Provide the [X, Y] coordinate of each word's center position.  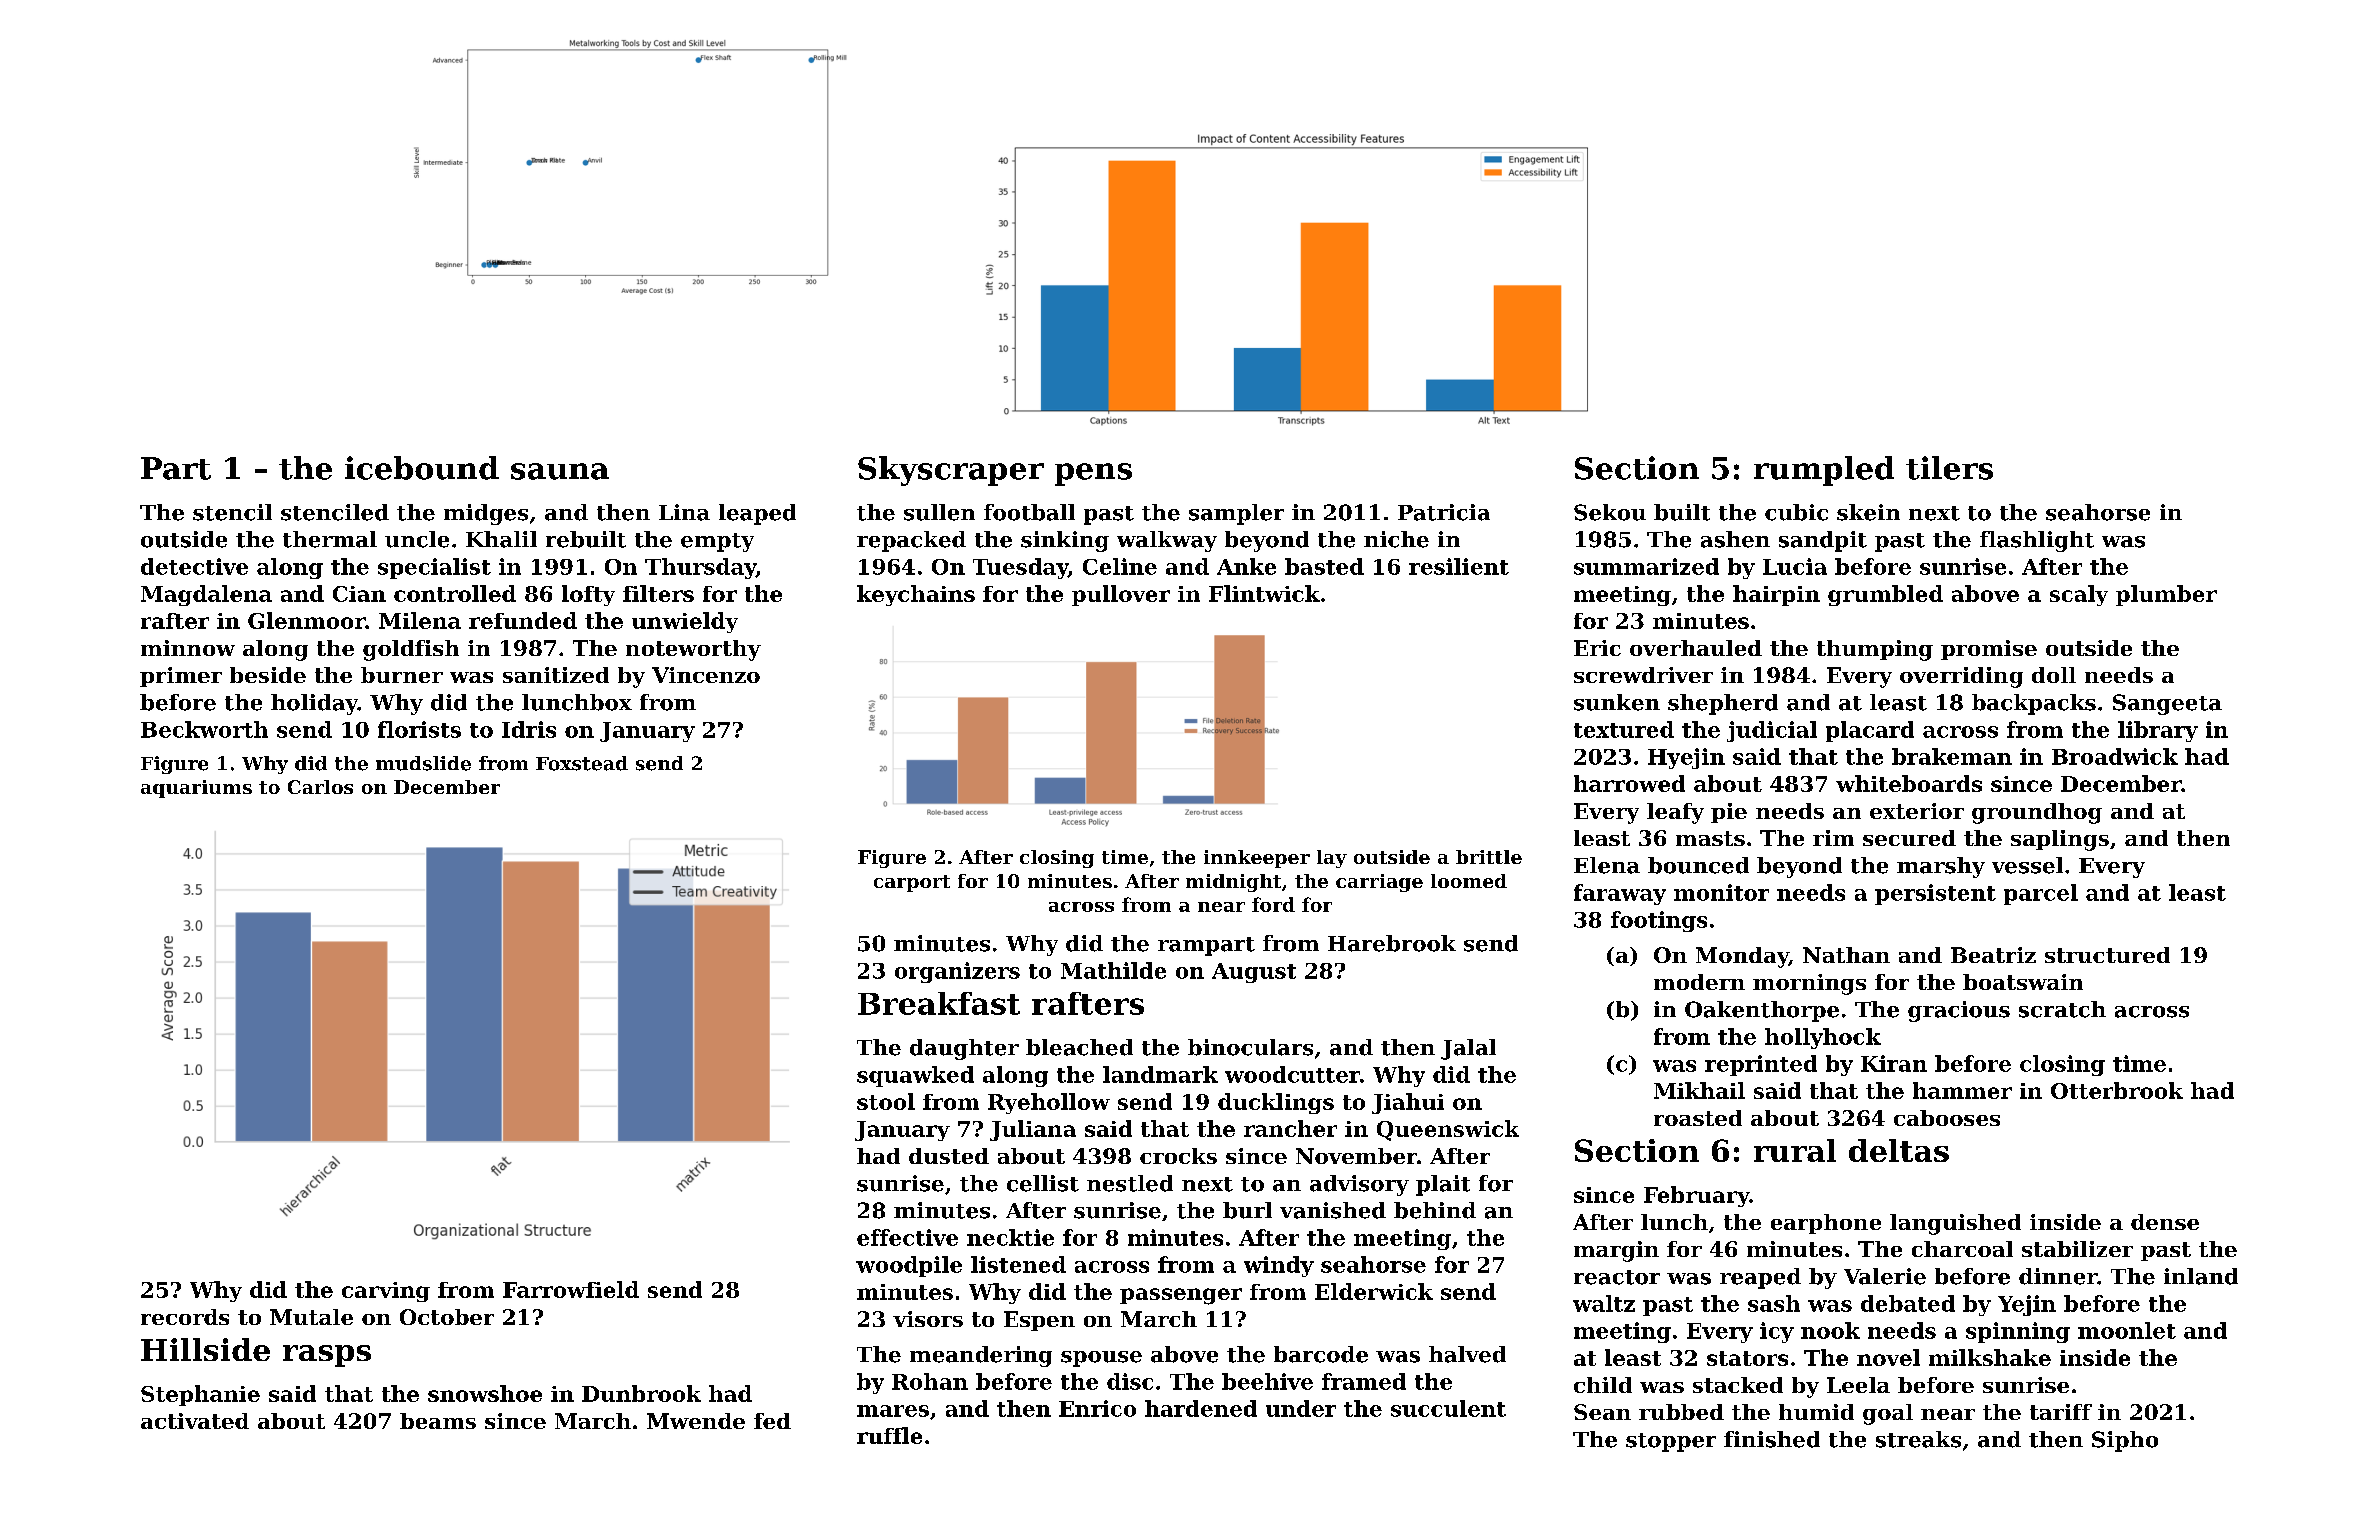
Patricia [1444, 512]
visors [928, 1319]
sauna [560, 471]
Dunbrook [641, 1393]
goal [1888, 1414]
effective [907, 1237]
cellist [1043, 1183]
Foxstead [582, 763]
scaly [2079, 595]
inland [2201, 1276]
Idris [529, 729]
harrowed [1629, 783]
